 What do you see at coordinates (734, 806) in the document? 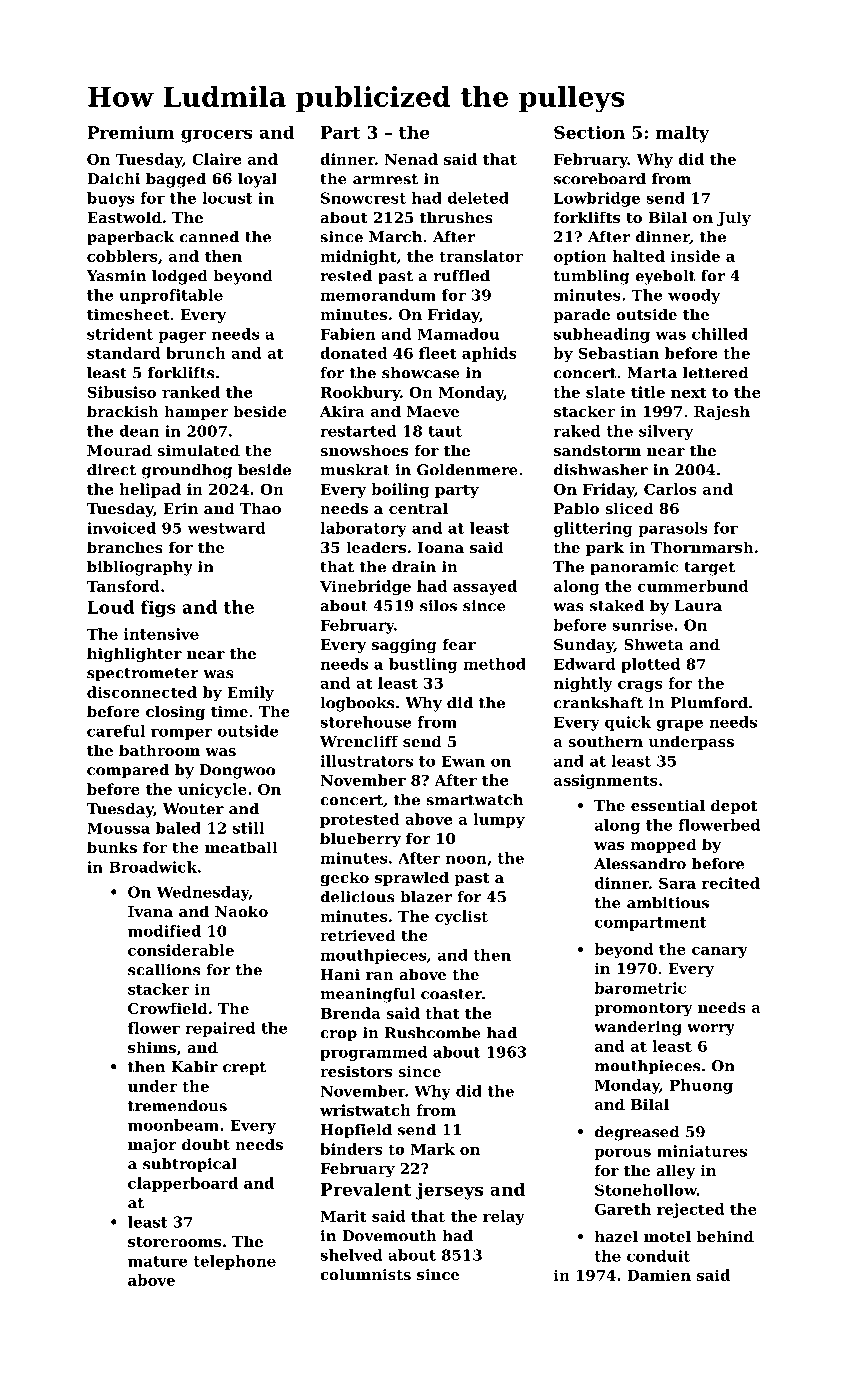
I see `depot` at bounding box center [734, 806].
